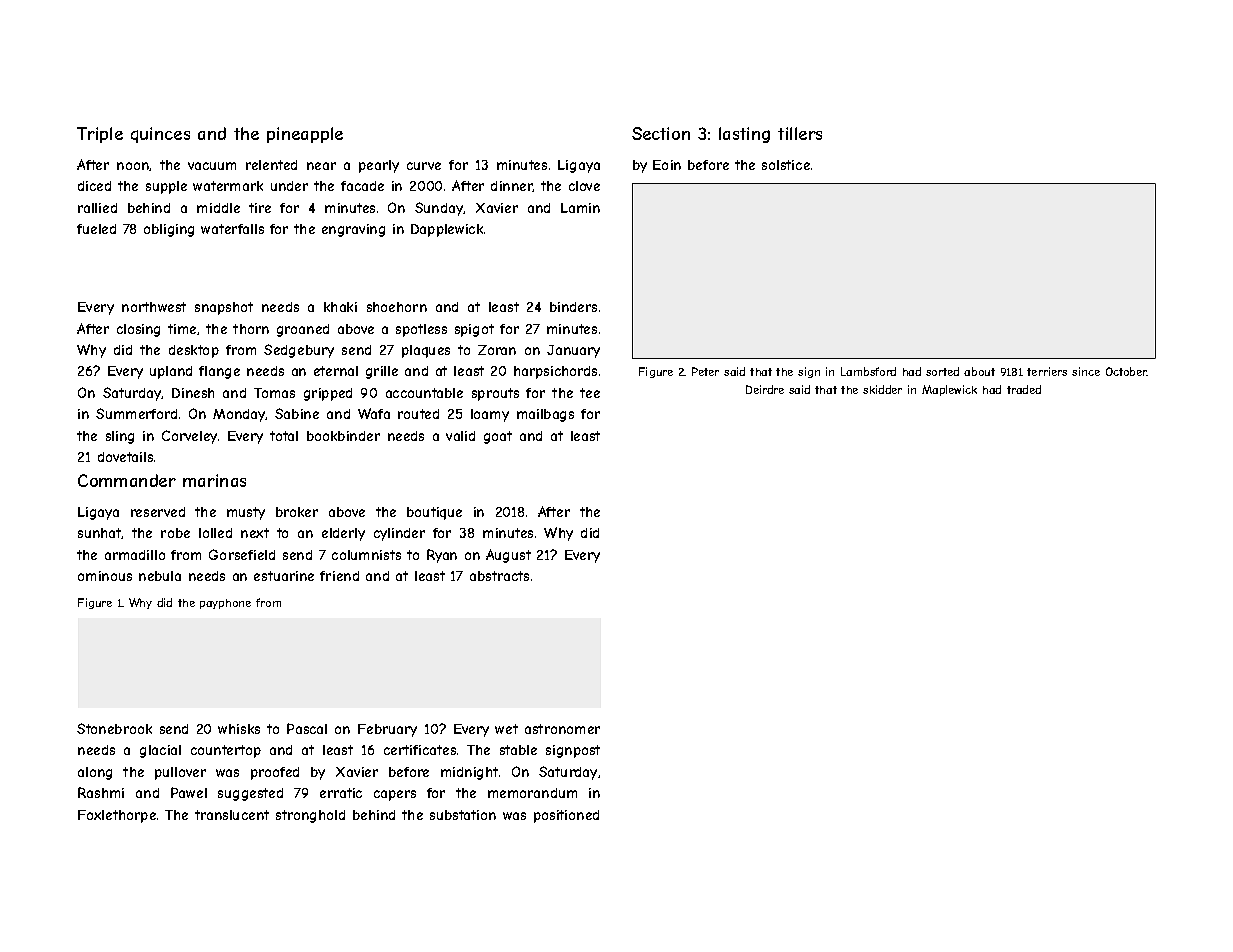  I want to click on pineapple, so click(305, 135).
